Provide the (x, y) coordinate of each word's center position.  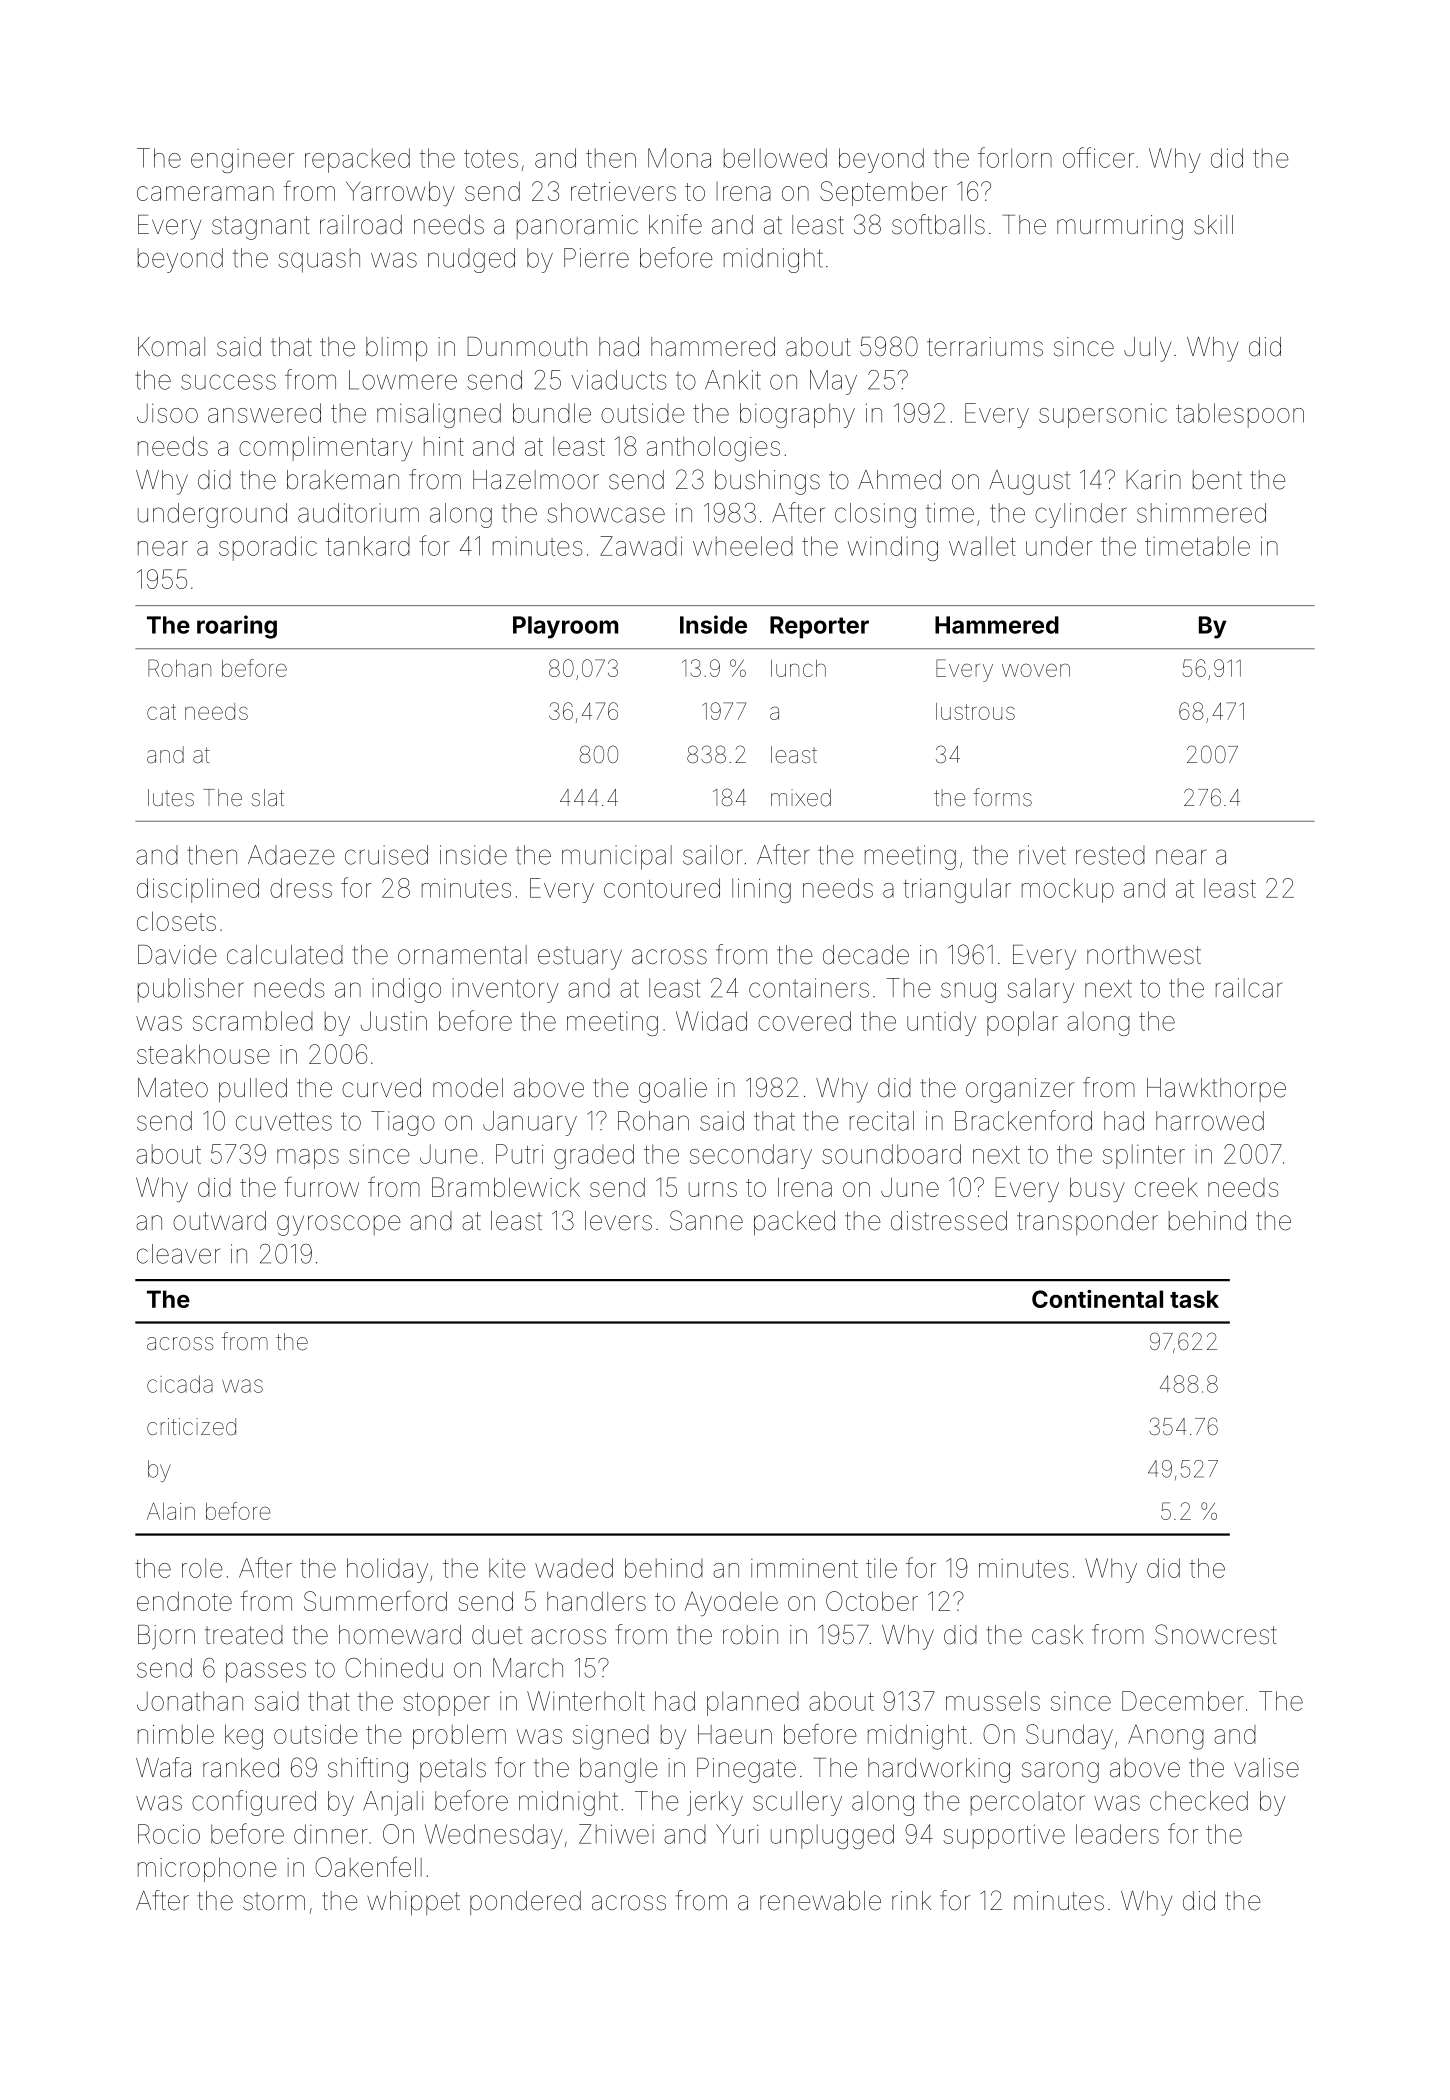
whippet (413, 1903)
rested (1110, 855)
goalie (673, 1090)
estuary (580, 958)
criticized (191, 1427)
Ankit (733, 380)
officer (1098, 157)
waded (574, 1568)
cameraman (205, 193)
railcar (1249, 988)
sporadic (268, 548)
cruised (386, 855)
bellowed (775, 158)
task (1194, 1299)
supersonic (1103, 415)
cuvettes (284, 1121)
